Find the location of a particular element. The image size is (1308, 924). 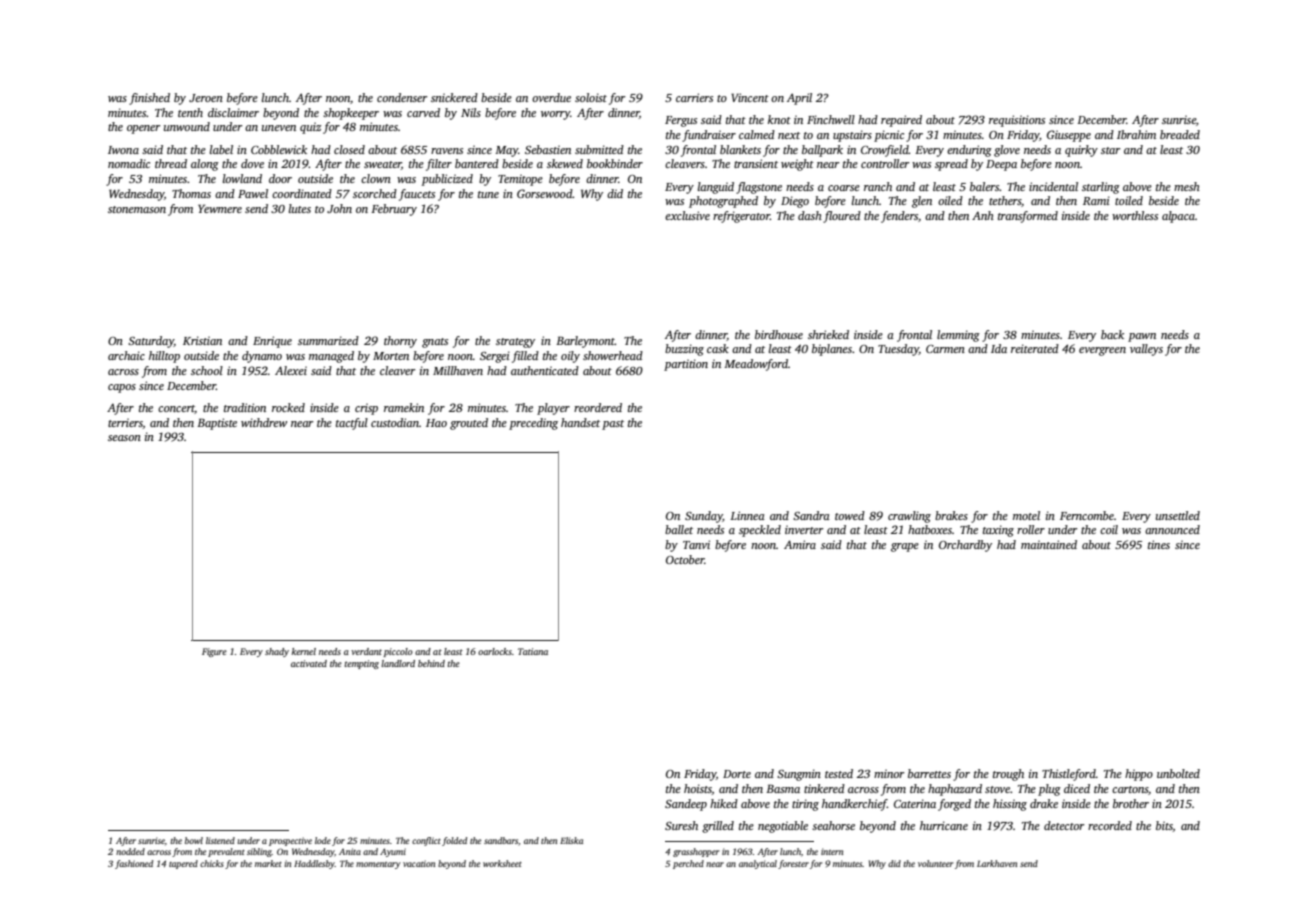

gnats is located at coordinates (435, 343).
